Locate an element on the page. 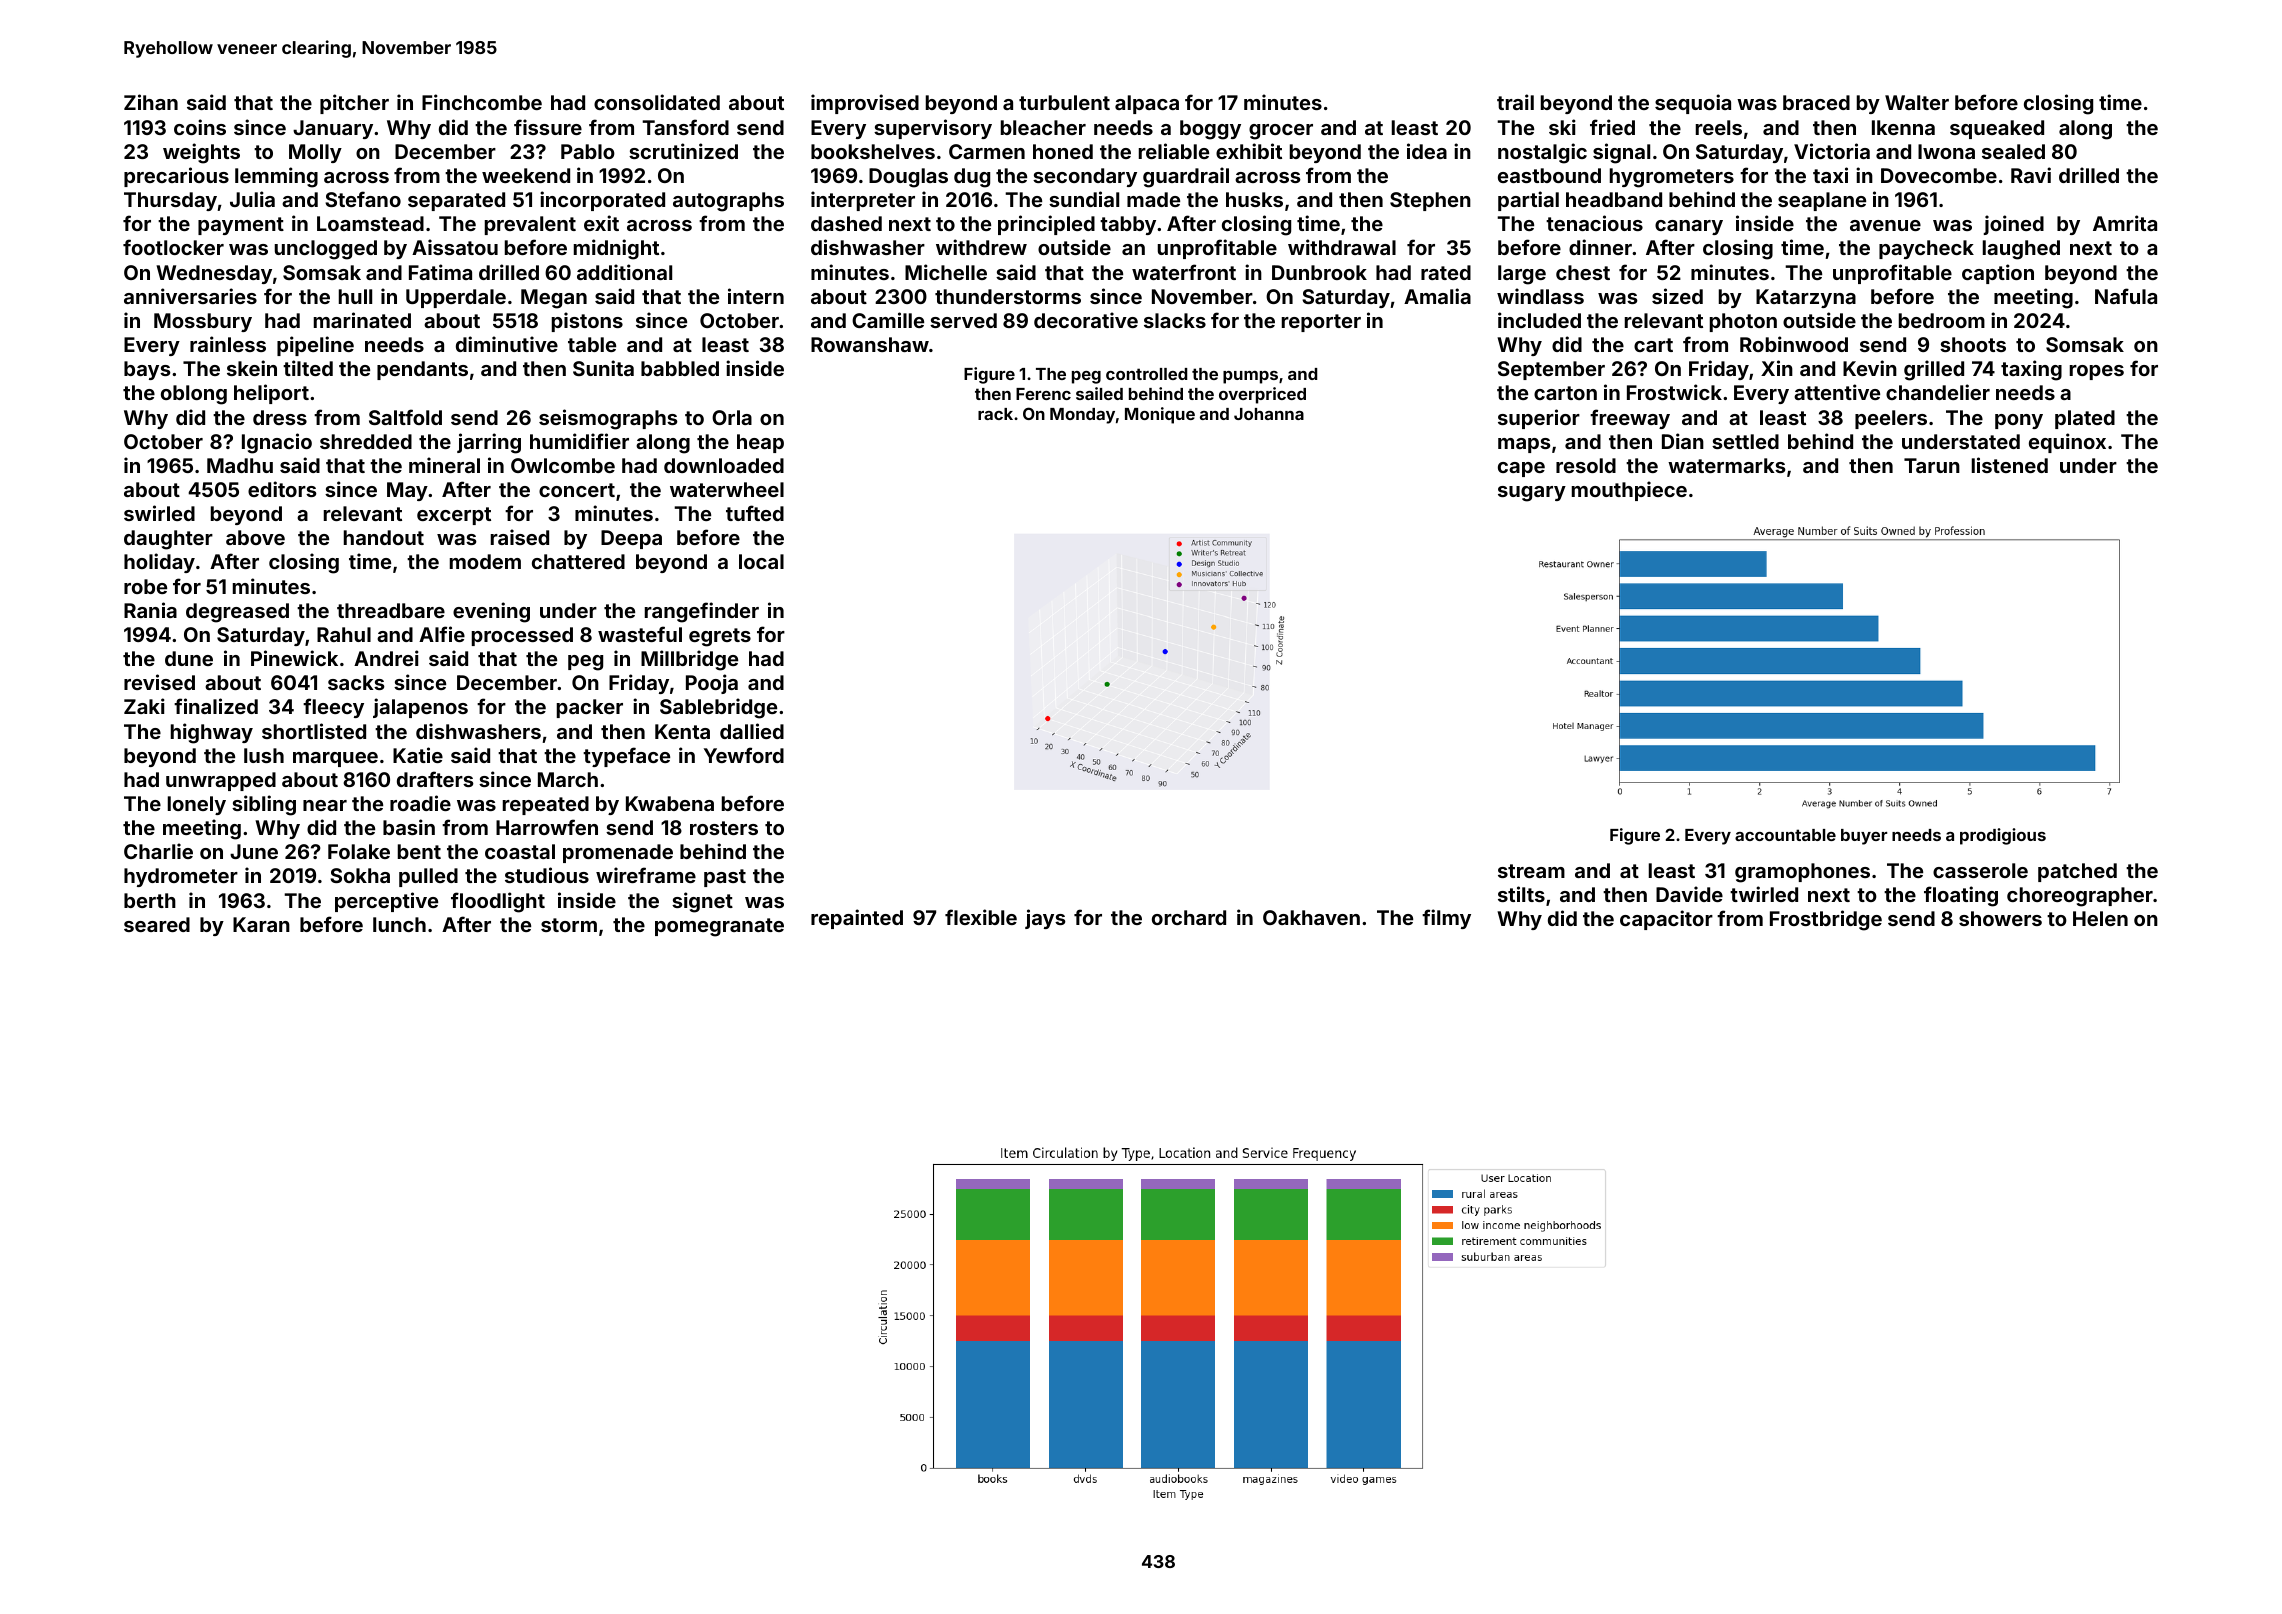  Zihan is located at coordinates (151, 102).
